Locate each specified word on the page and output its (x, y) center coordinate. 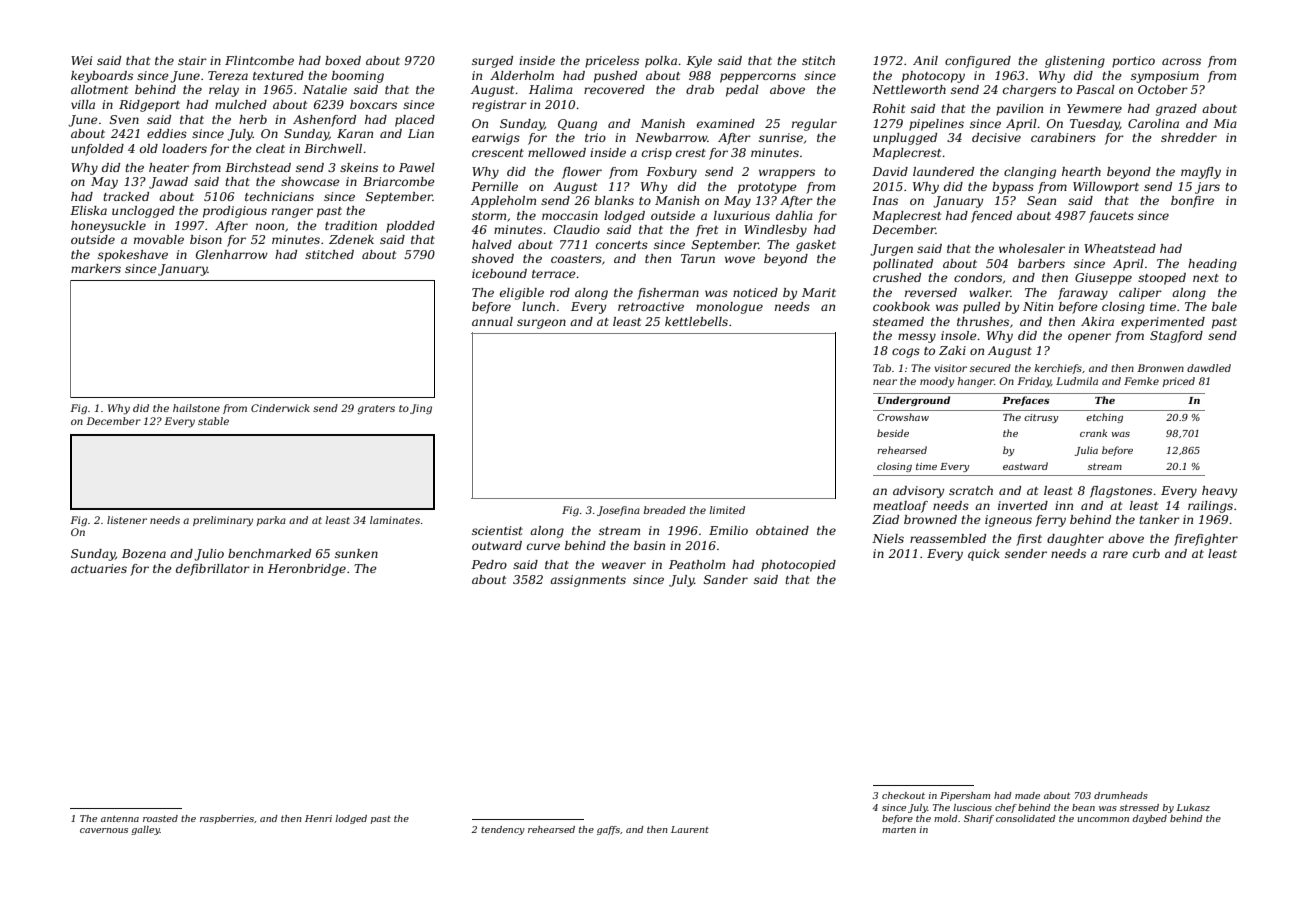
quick (984, 555)
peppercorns (758, 78)
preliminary (223, 521)
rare (1115, 554)
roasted (160, 818)
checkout (903, 795)
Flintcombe (259, 60)
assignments (588, 581)
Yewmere (1094, 108)
